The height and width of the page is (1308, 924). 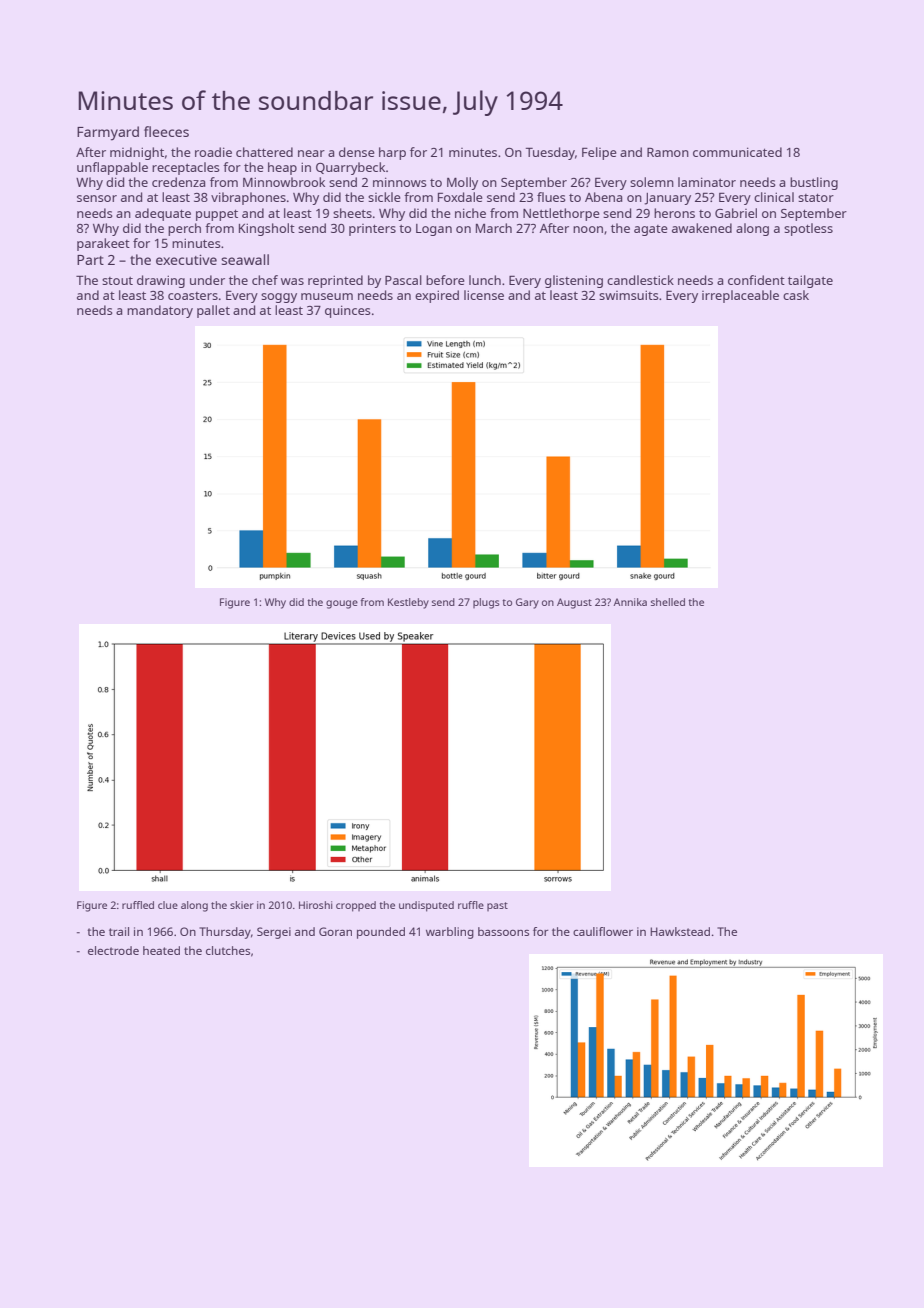 I want to click on irreplaceable, so click(x=740, y=296).
